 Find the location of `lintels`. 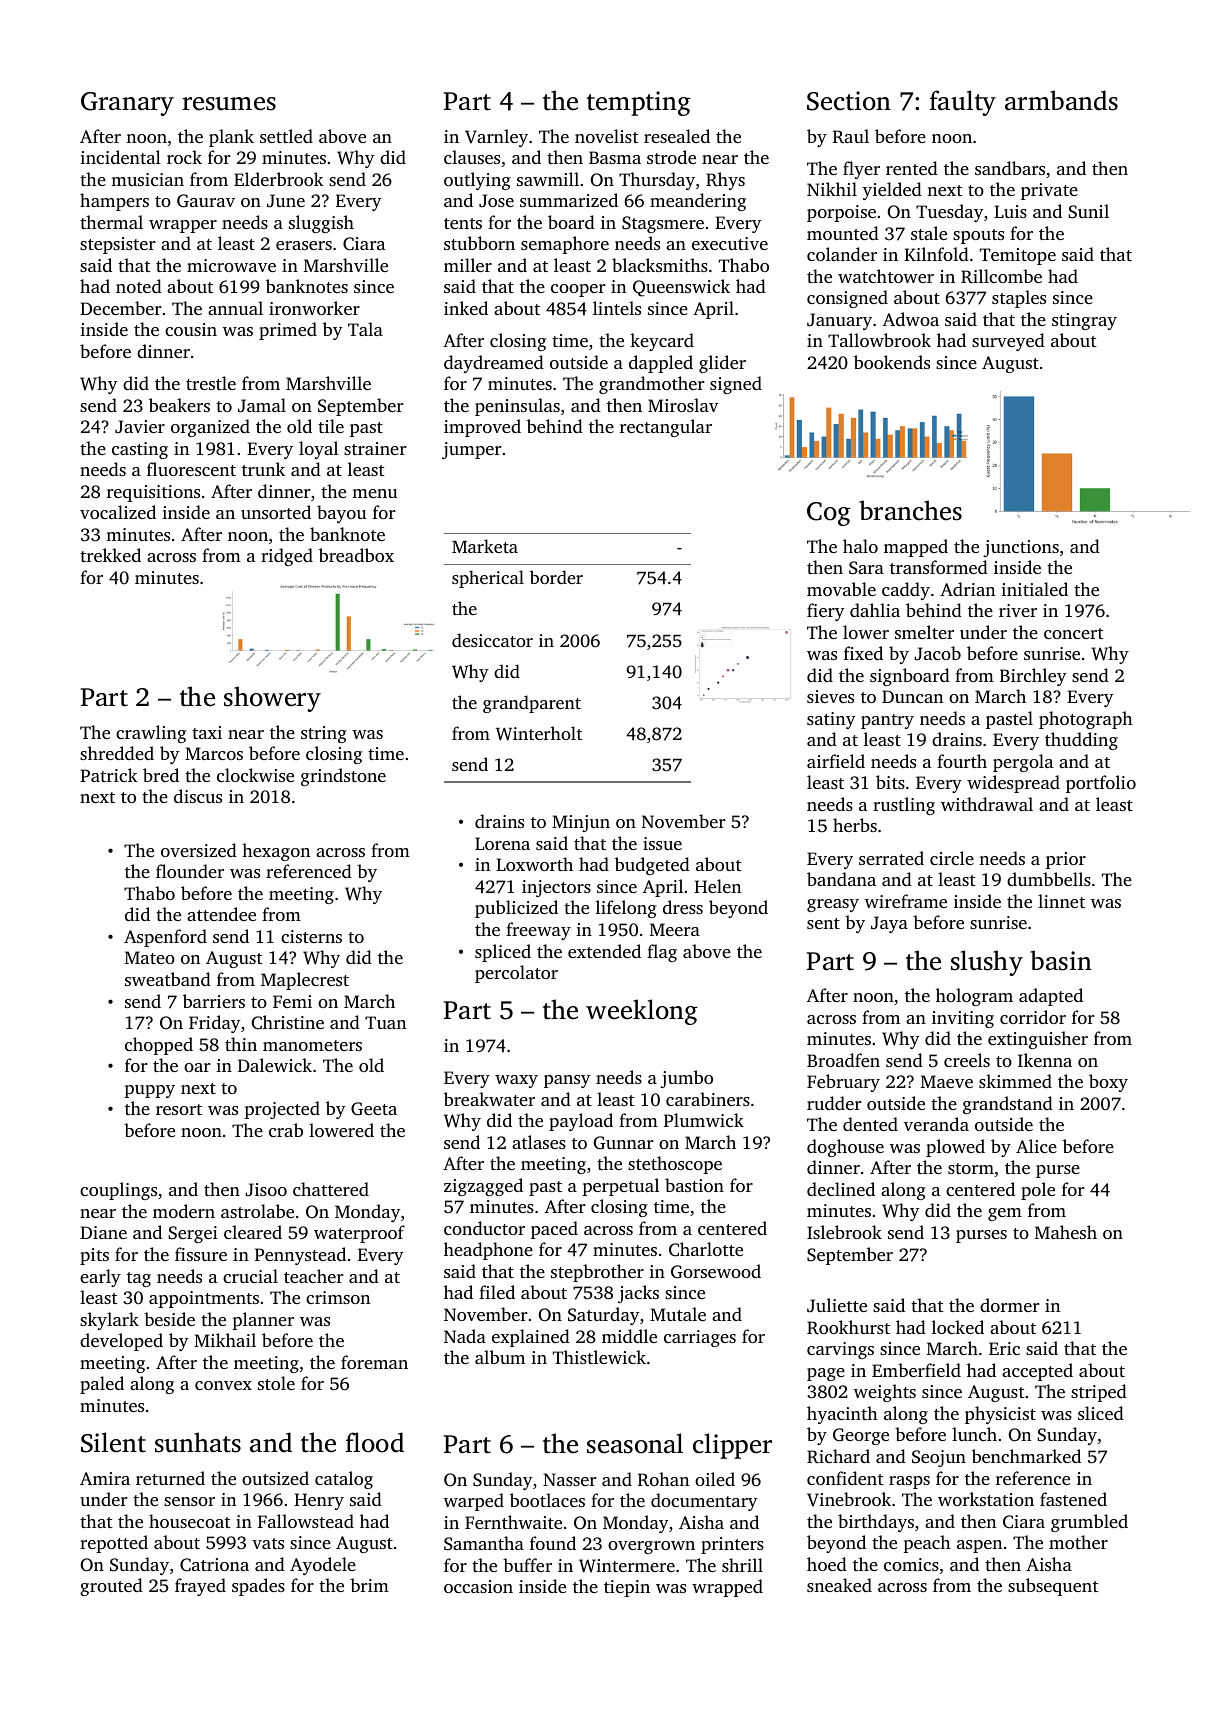

lintels is located at coordinates (617, 308).
